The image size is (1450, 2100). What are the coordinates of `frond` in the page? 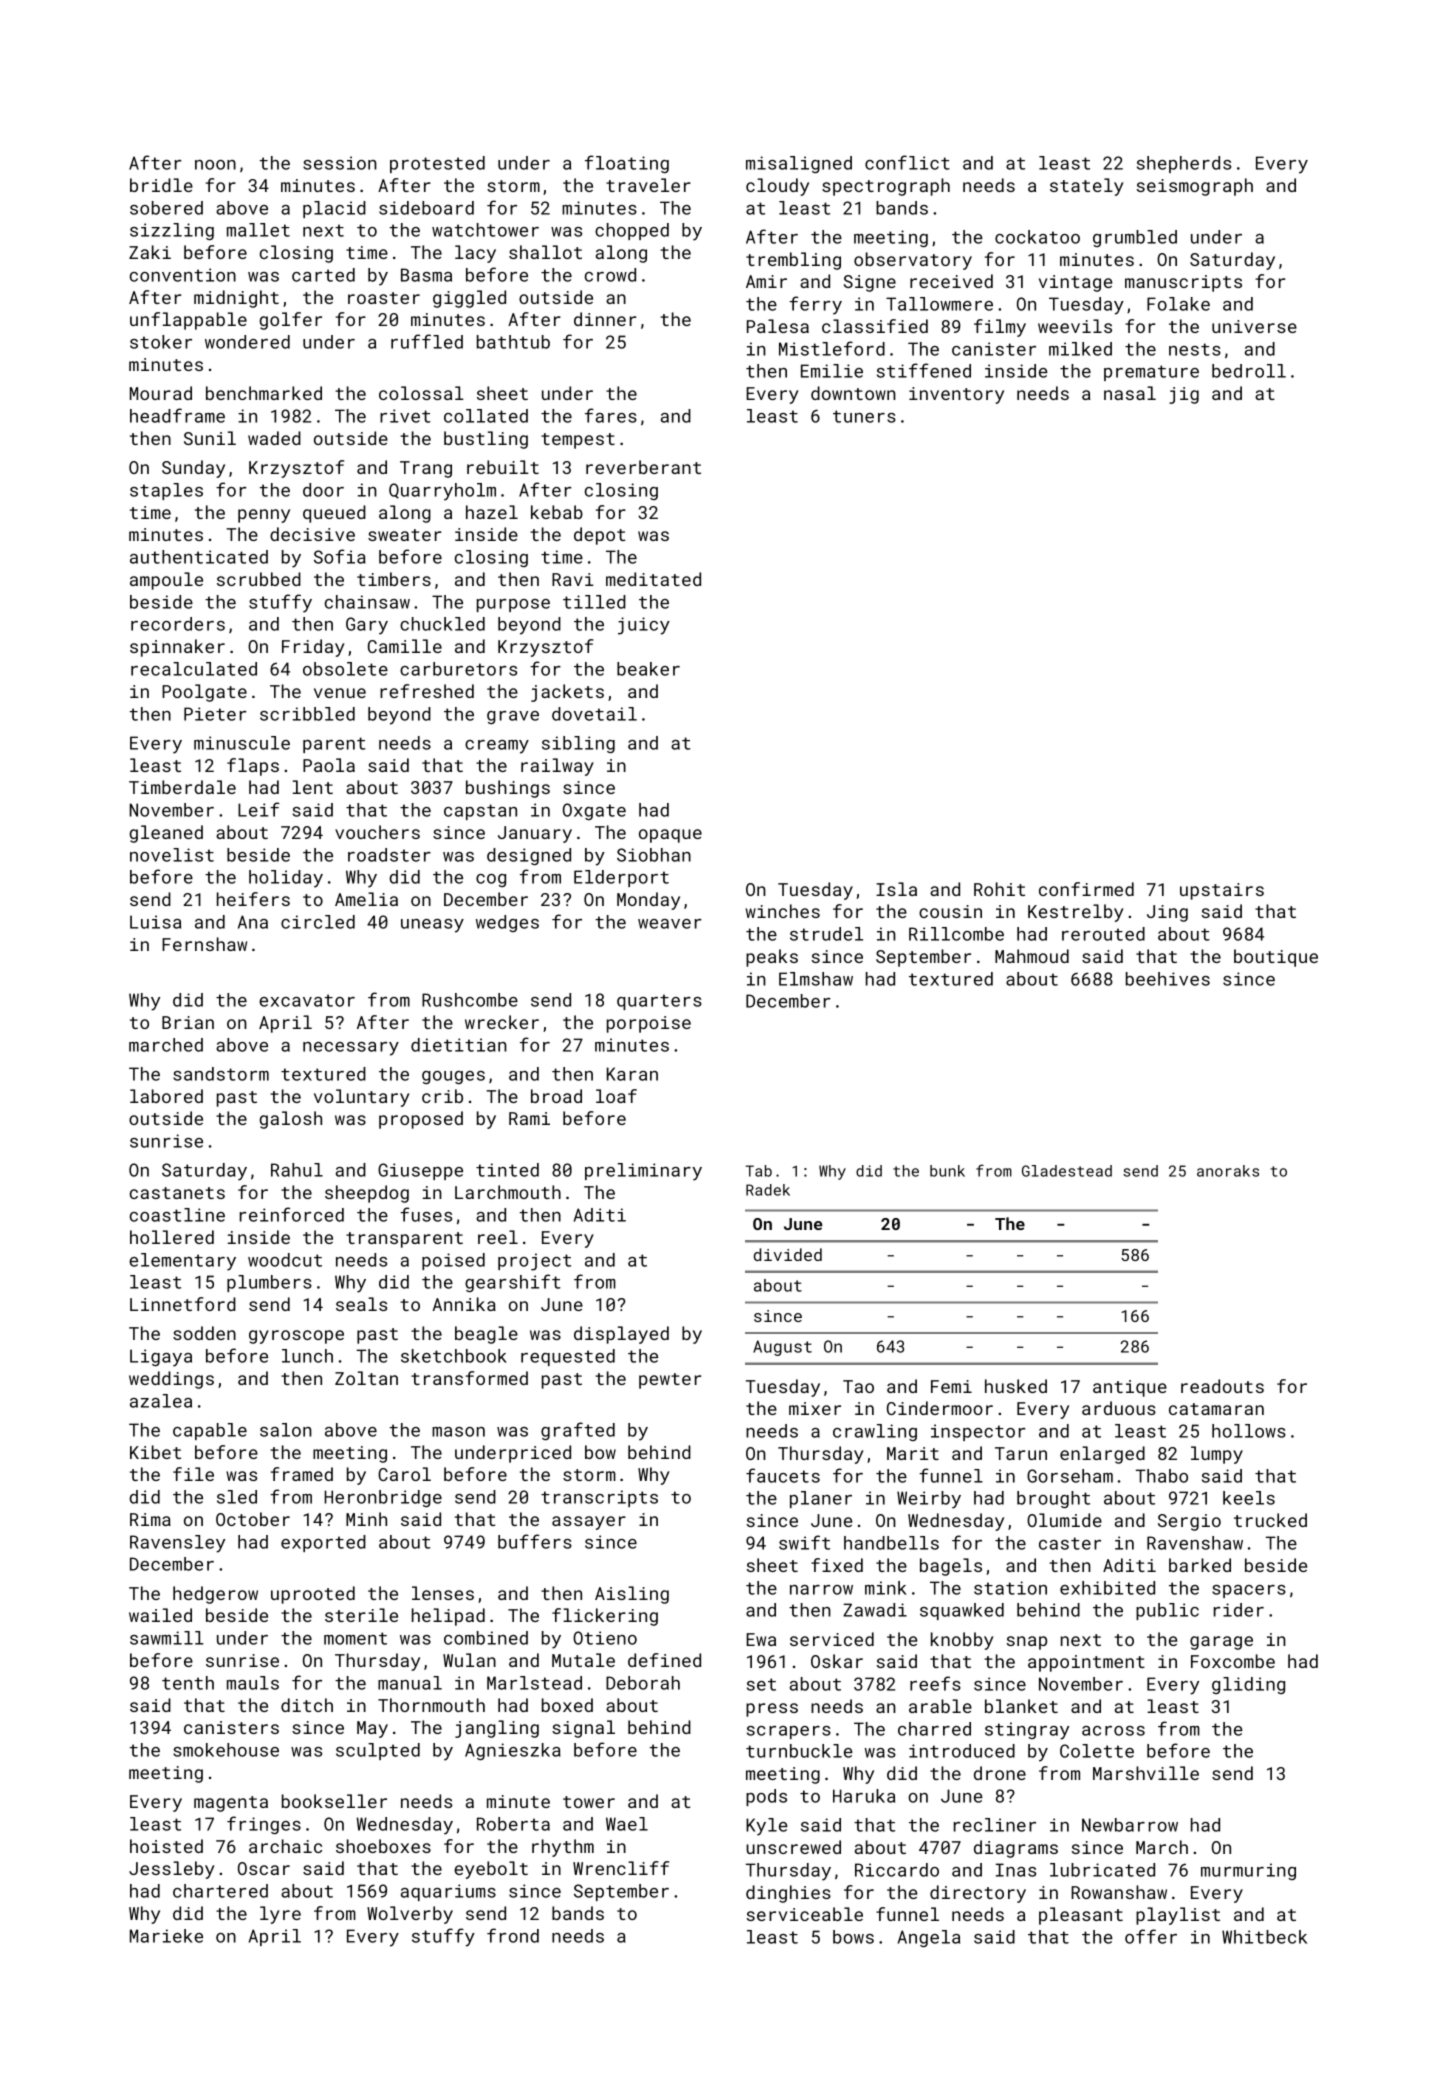 It's located at (513, 1935).
